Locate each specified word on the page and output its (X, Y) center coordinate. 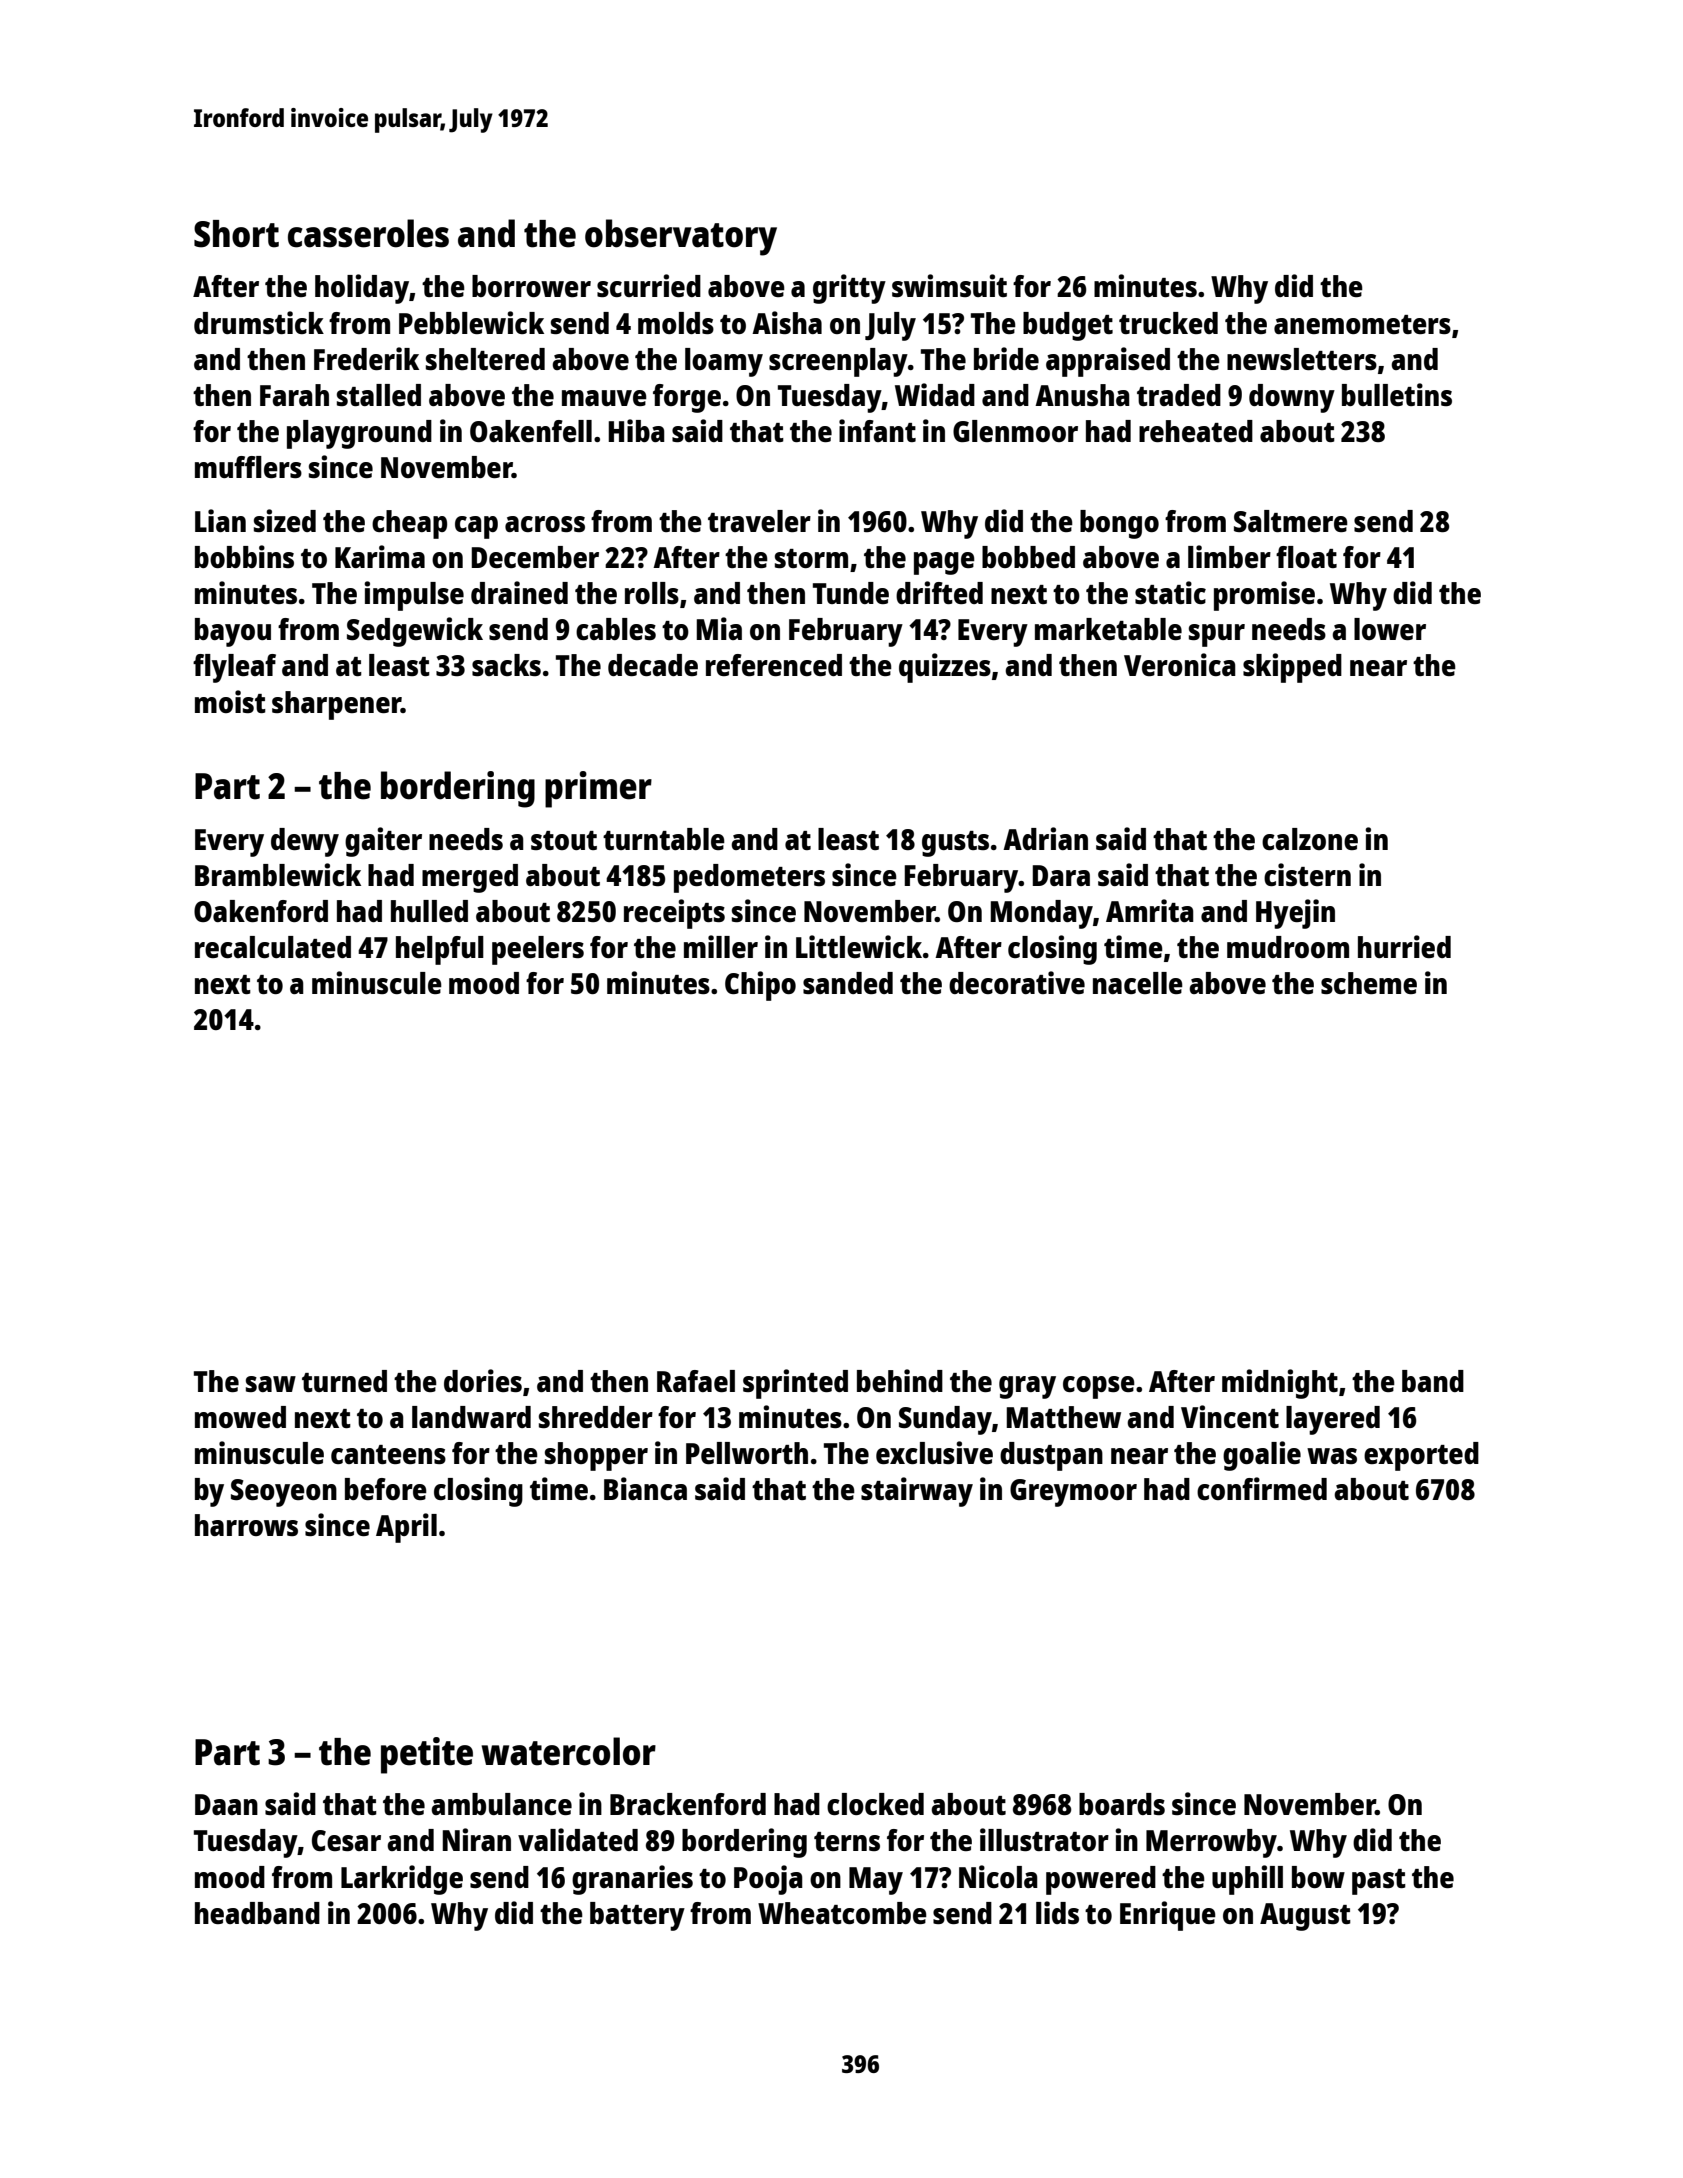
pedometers (749, 878)
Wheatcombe (842, 1913)
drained (519, 592)
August (1305, 1917)
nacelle (1138, 983)
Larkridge (402, 1880)
